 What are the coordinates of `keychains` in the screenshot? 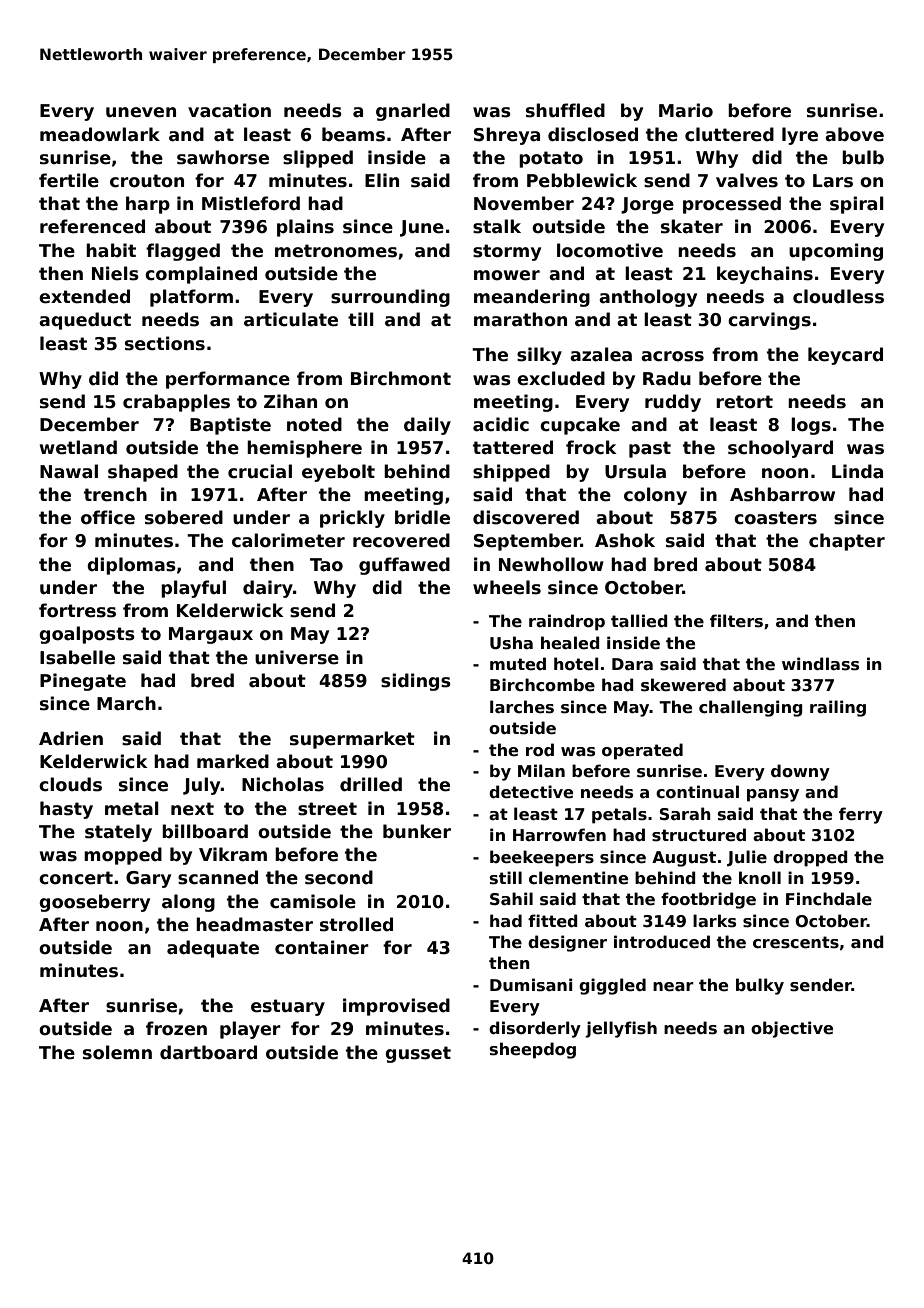 It's located at (765, 275).
